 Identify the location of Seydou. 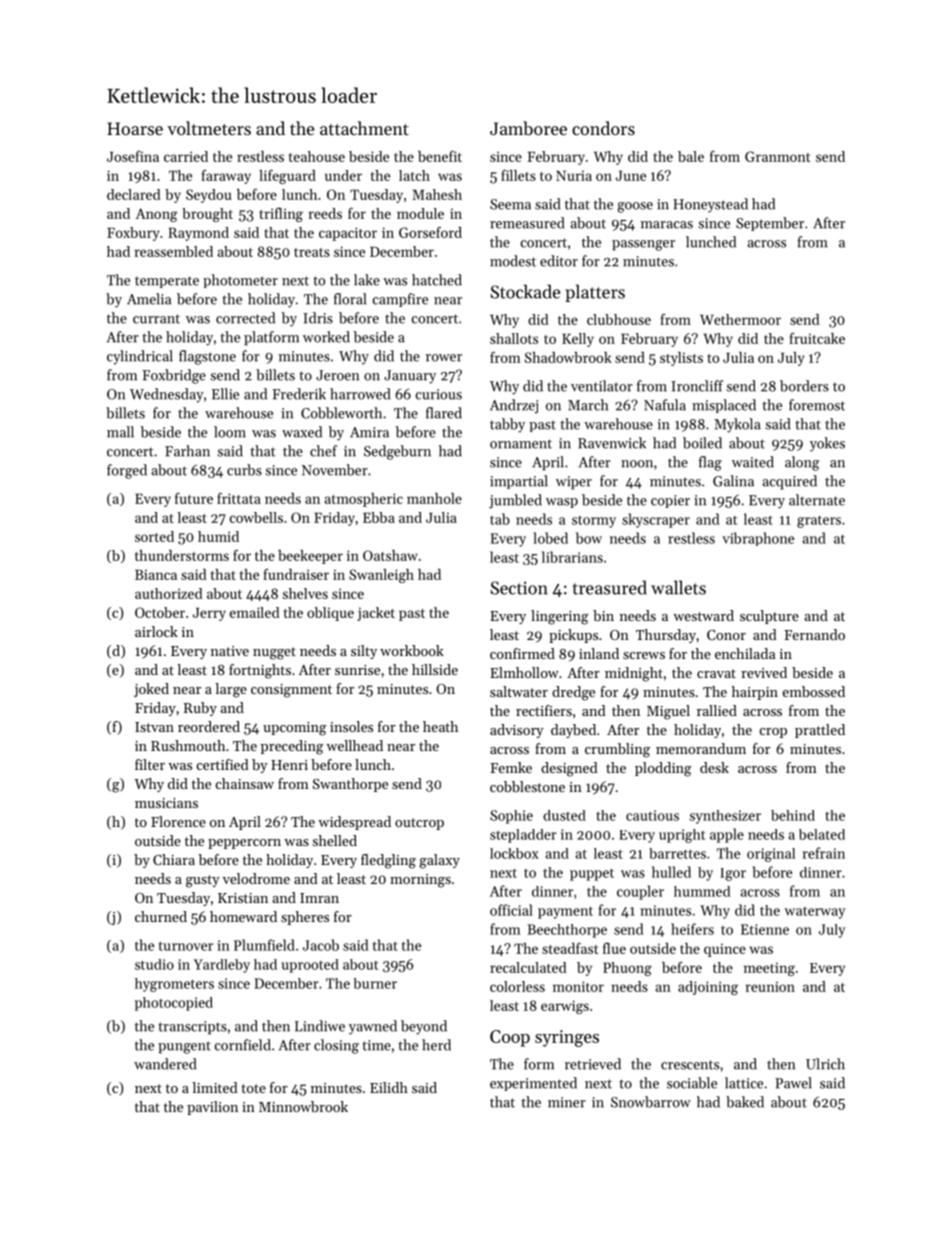
(209, 196).
